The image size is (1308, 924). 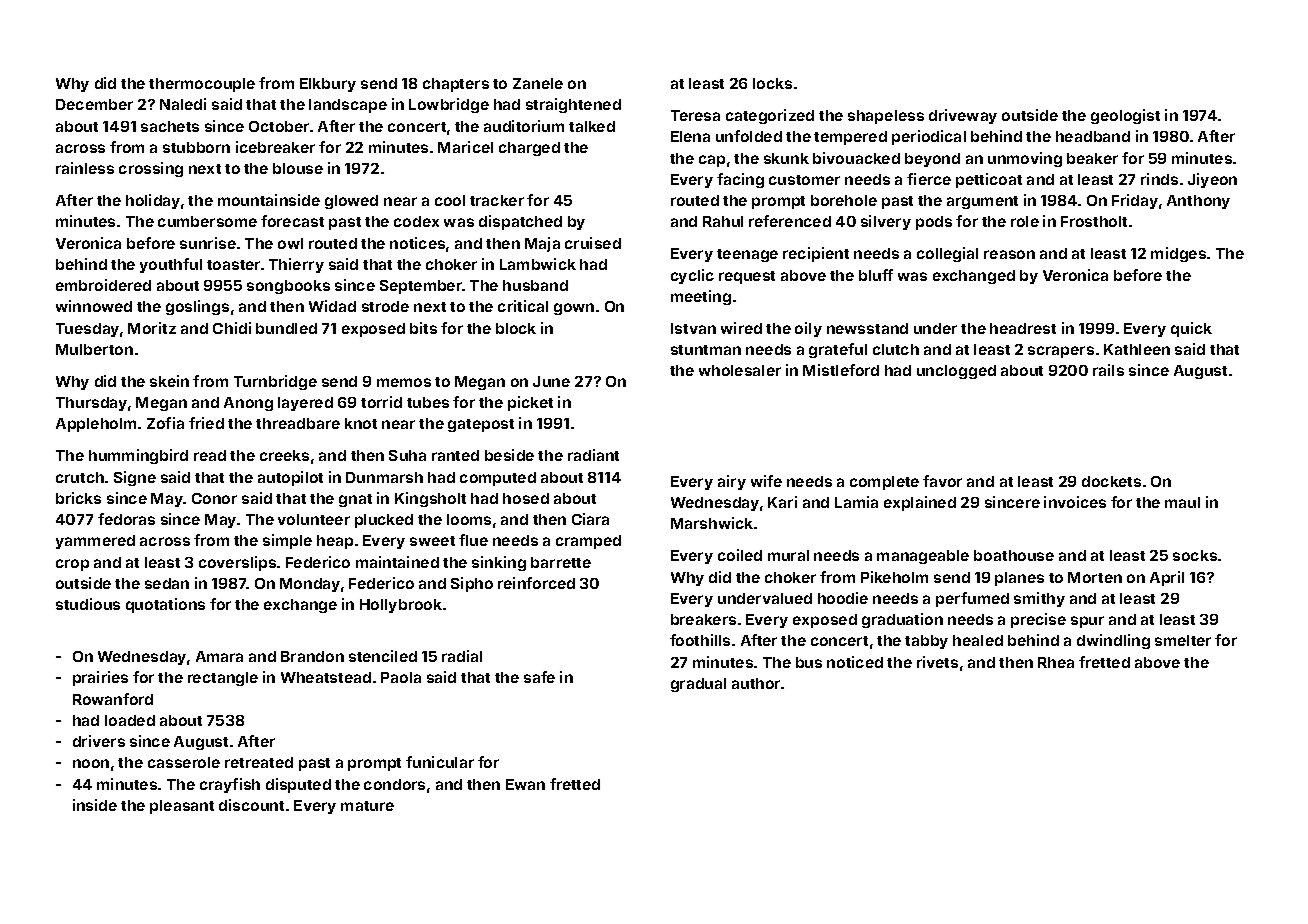 I want to click on periodical, so click(x=929, y=137).
